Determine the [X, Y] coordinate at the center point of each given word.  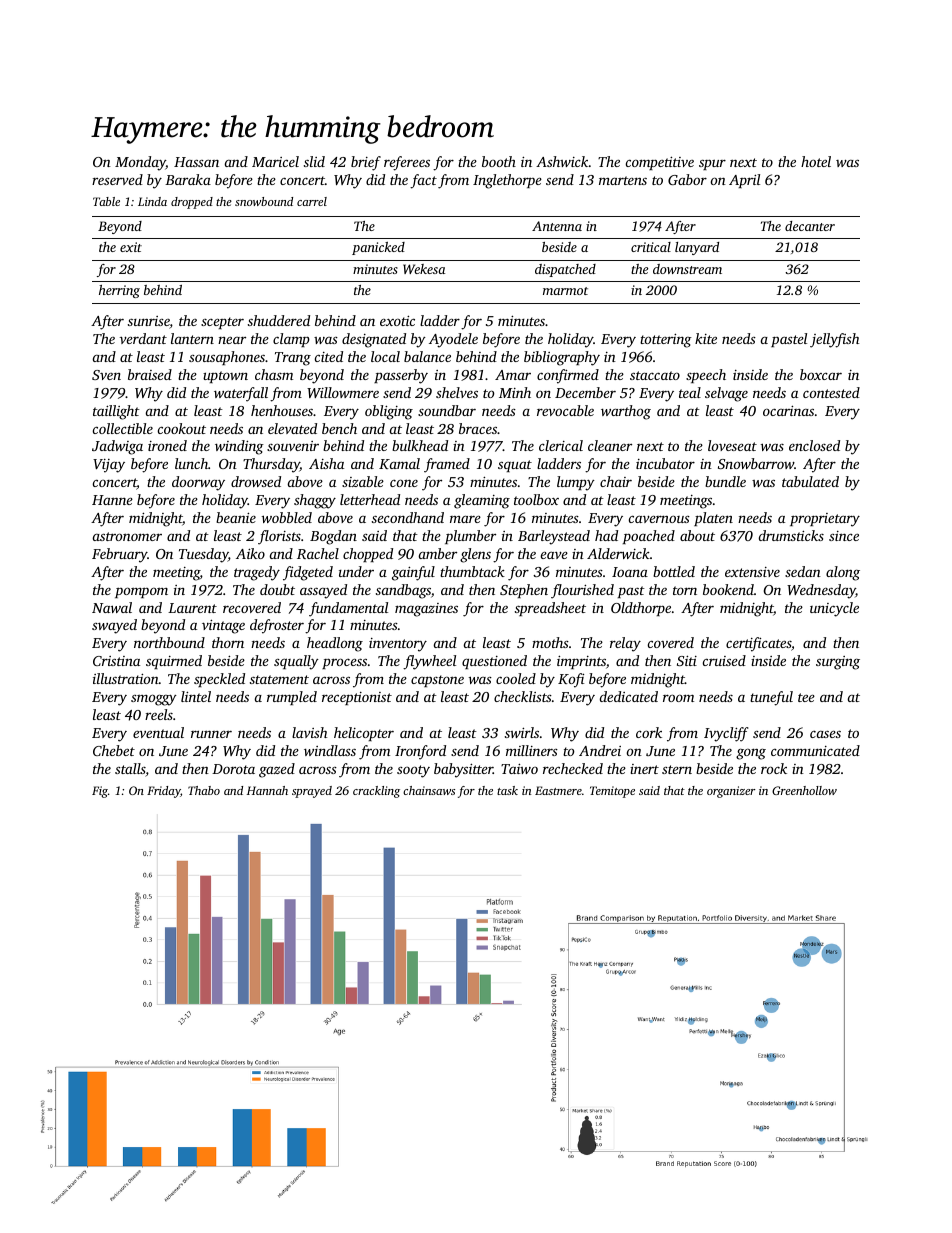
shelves [457, 392]
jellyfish [834, 340]
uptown [225, 377]
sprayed [312, 792]
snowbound [264, 201]
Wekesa [424, 269]
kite [706, 338]
